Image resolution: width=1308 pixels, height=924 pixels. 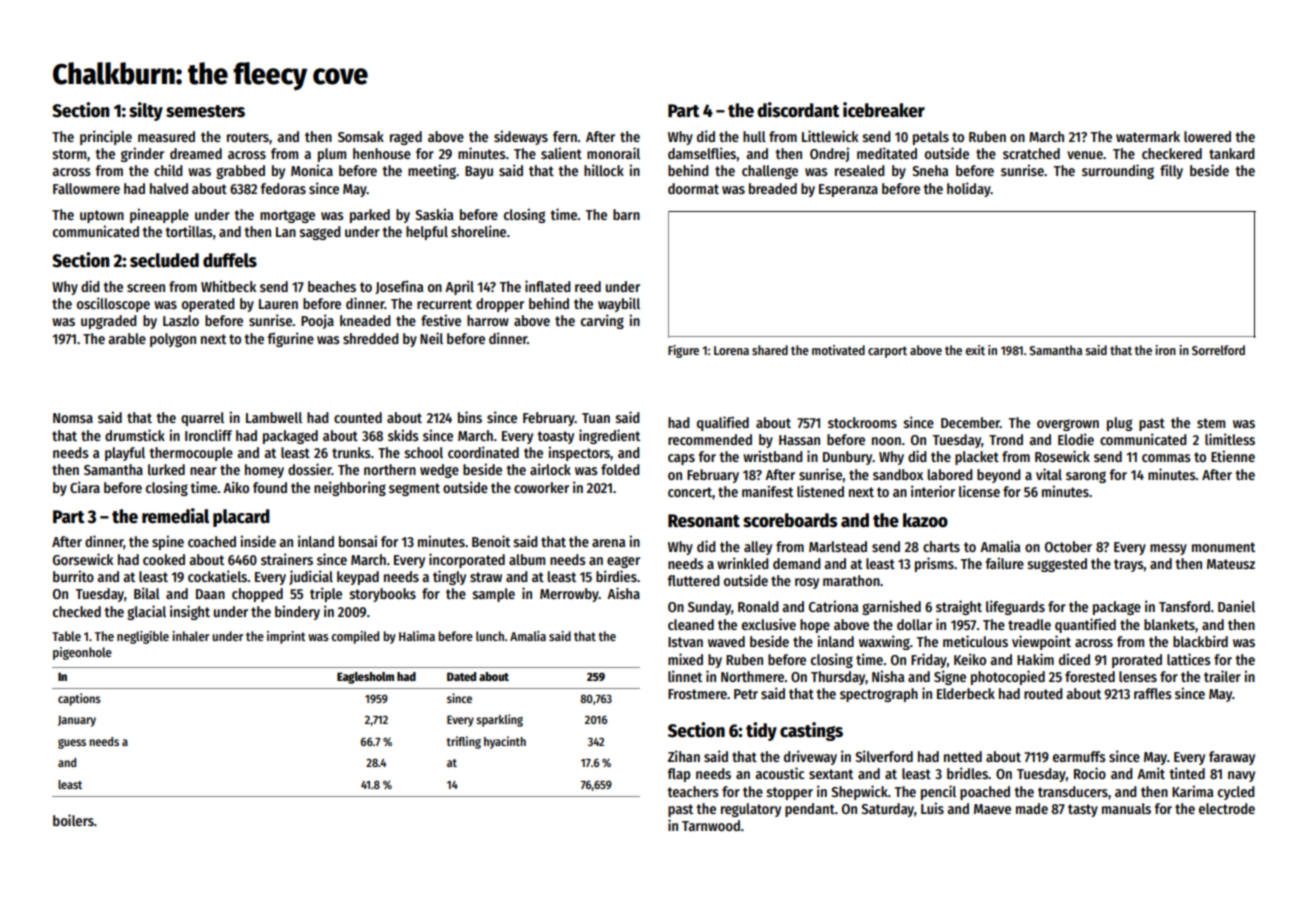 I want to click on checkered, so click(x=1172, y=153).
